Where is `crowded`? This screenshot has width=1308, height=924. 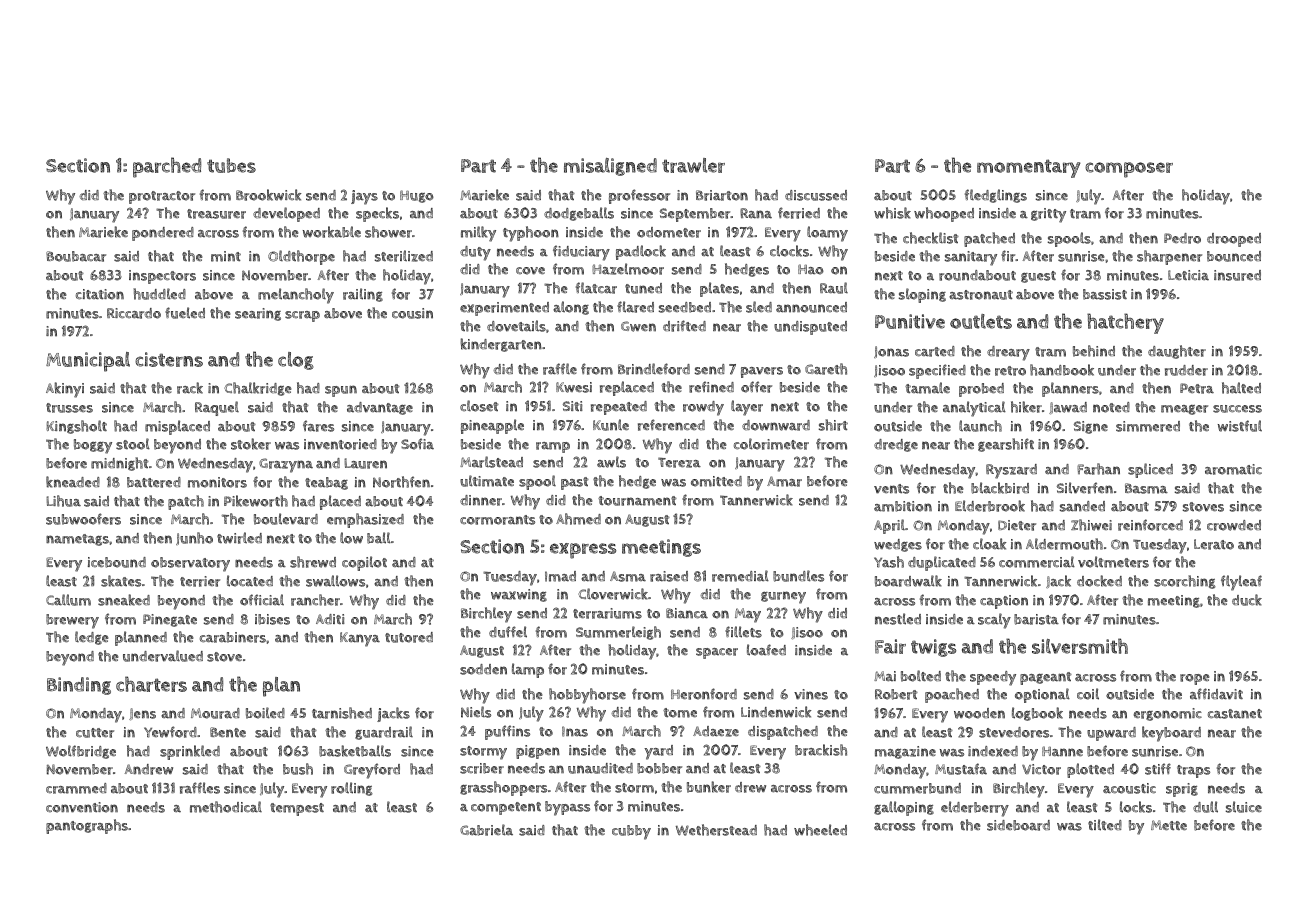 crowded is located at coordinates (1234, 525).
